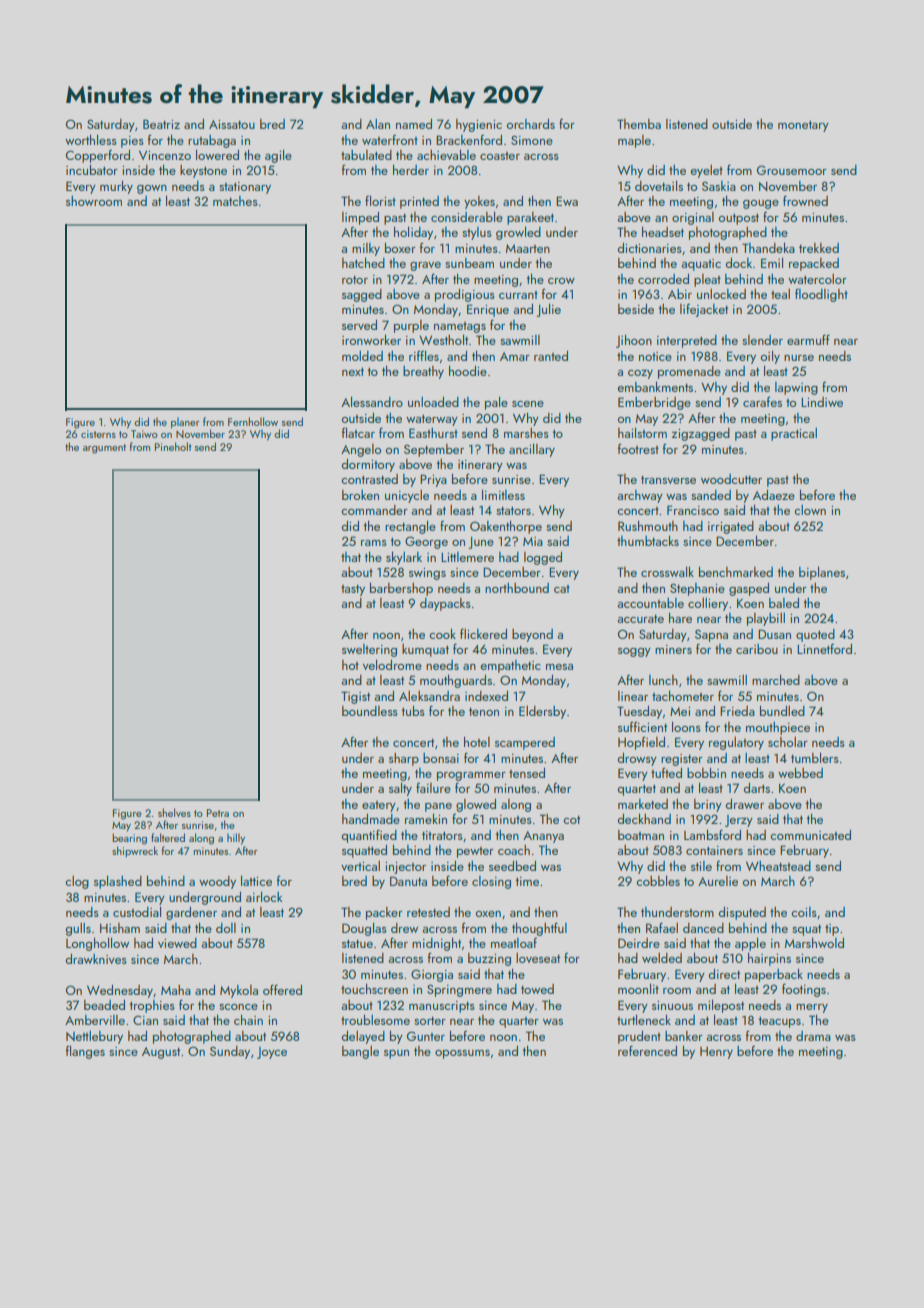 The height and width of the screenshot is (1308, 924). Describe the element at coordinates (203, 171) in the screenshot. I see `keystone` at that location.
